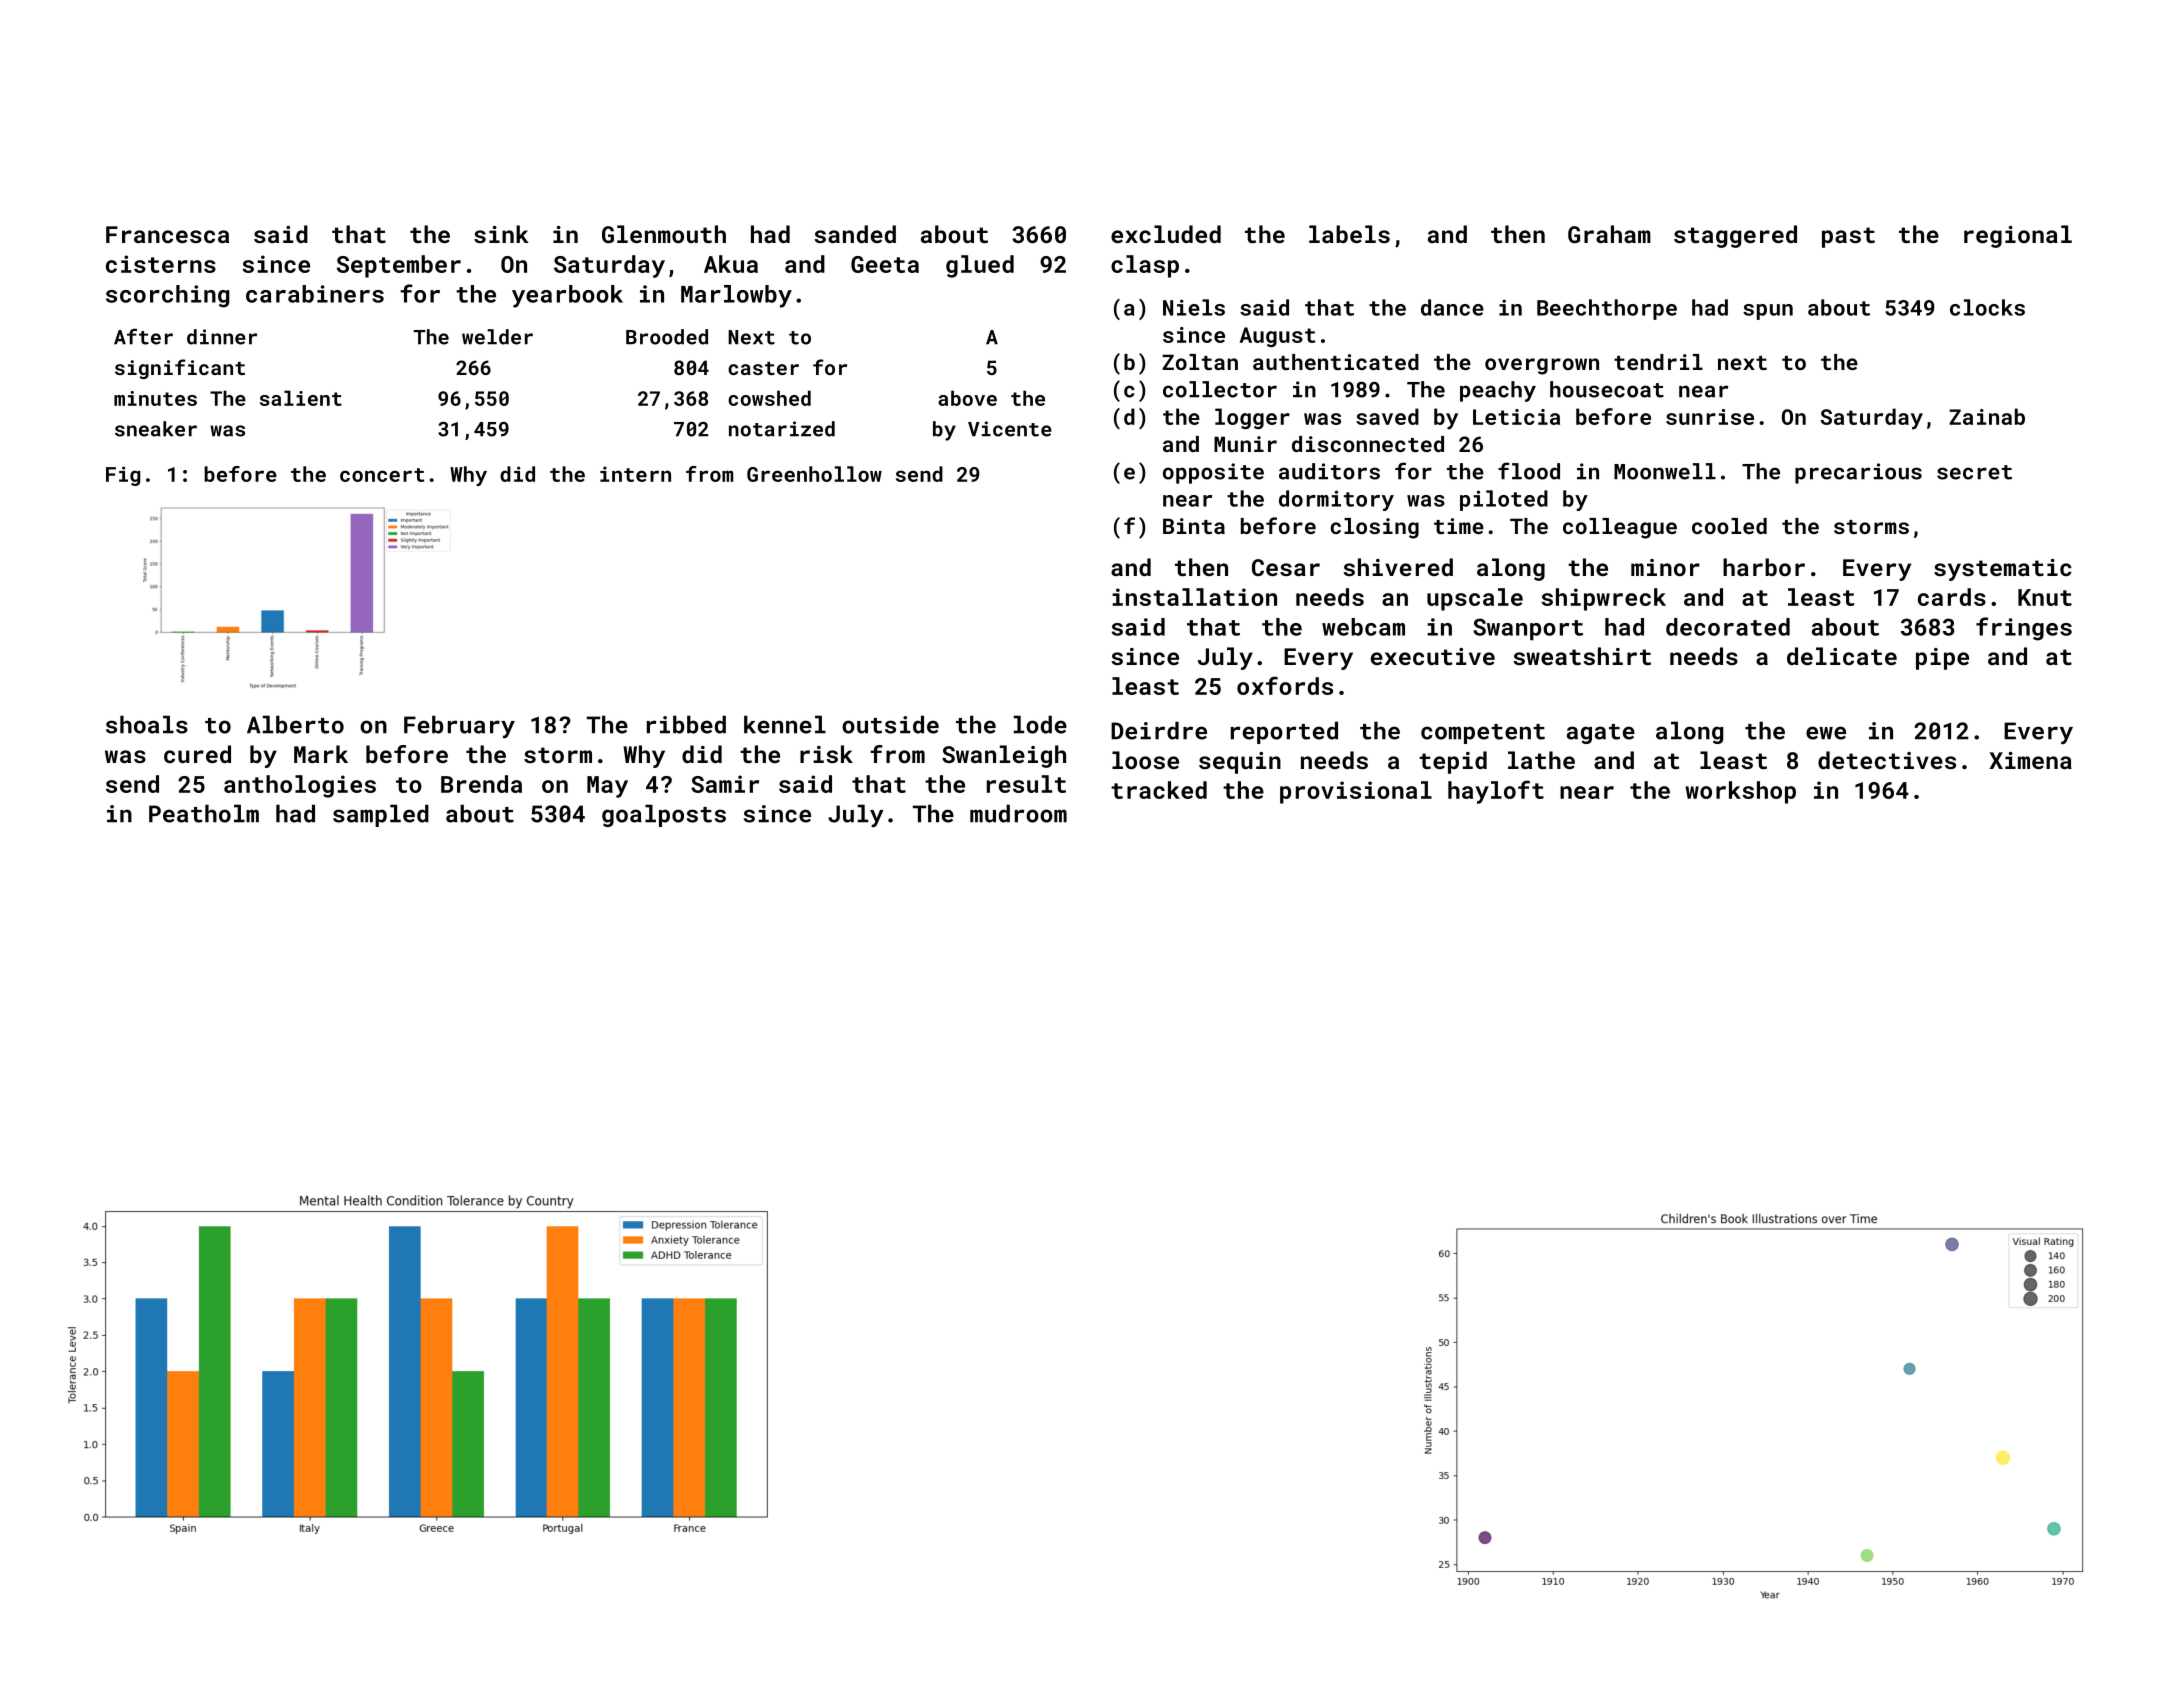  What do you see at coordinates (1398, 567) in the screenshot?
I see `shivered` at bounding box center [1398, 567].
